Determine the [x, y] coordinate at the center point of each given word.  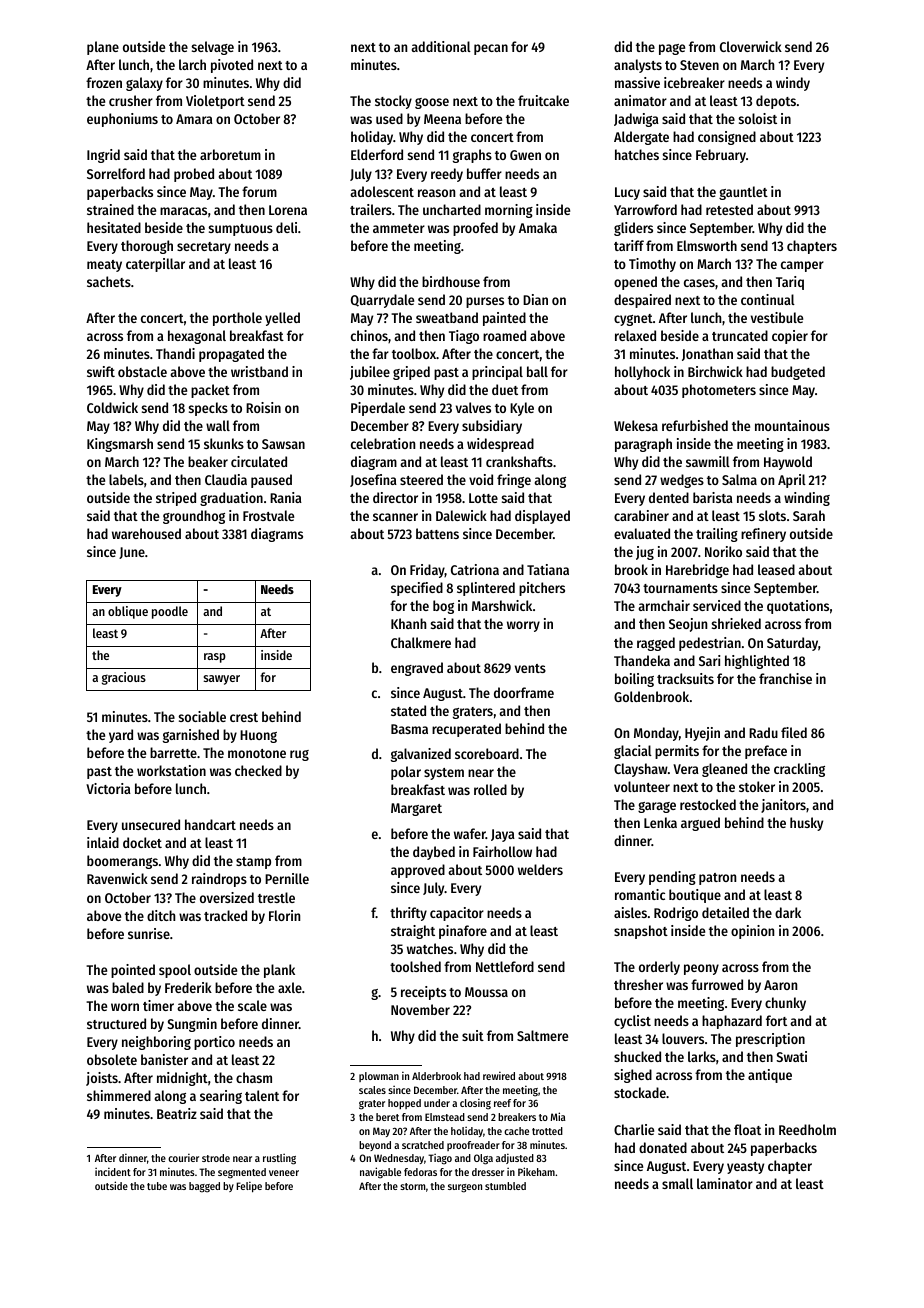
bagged [204, 1187]
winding [807, 499]
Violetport [215, 102]
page [672, 49]
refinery [763, 535]
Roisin [263, 407]
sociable [202, 716]
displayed [542, 517]
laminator [725, 1183]
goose [432, 103]
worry [523, 626]
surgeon [465, 1188]
